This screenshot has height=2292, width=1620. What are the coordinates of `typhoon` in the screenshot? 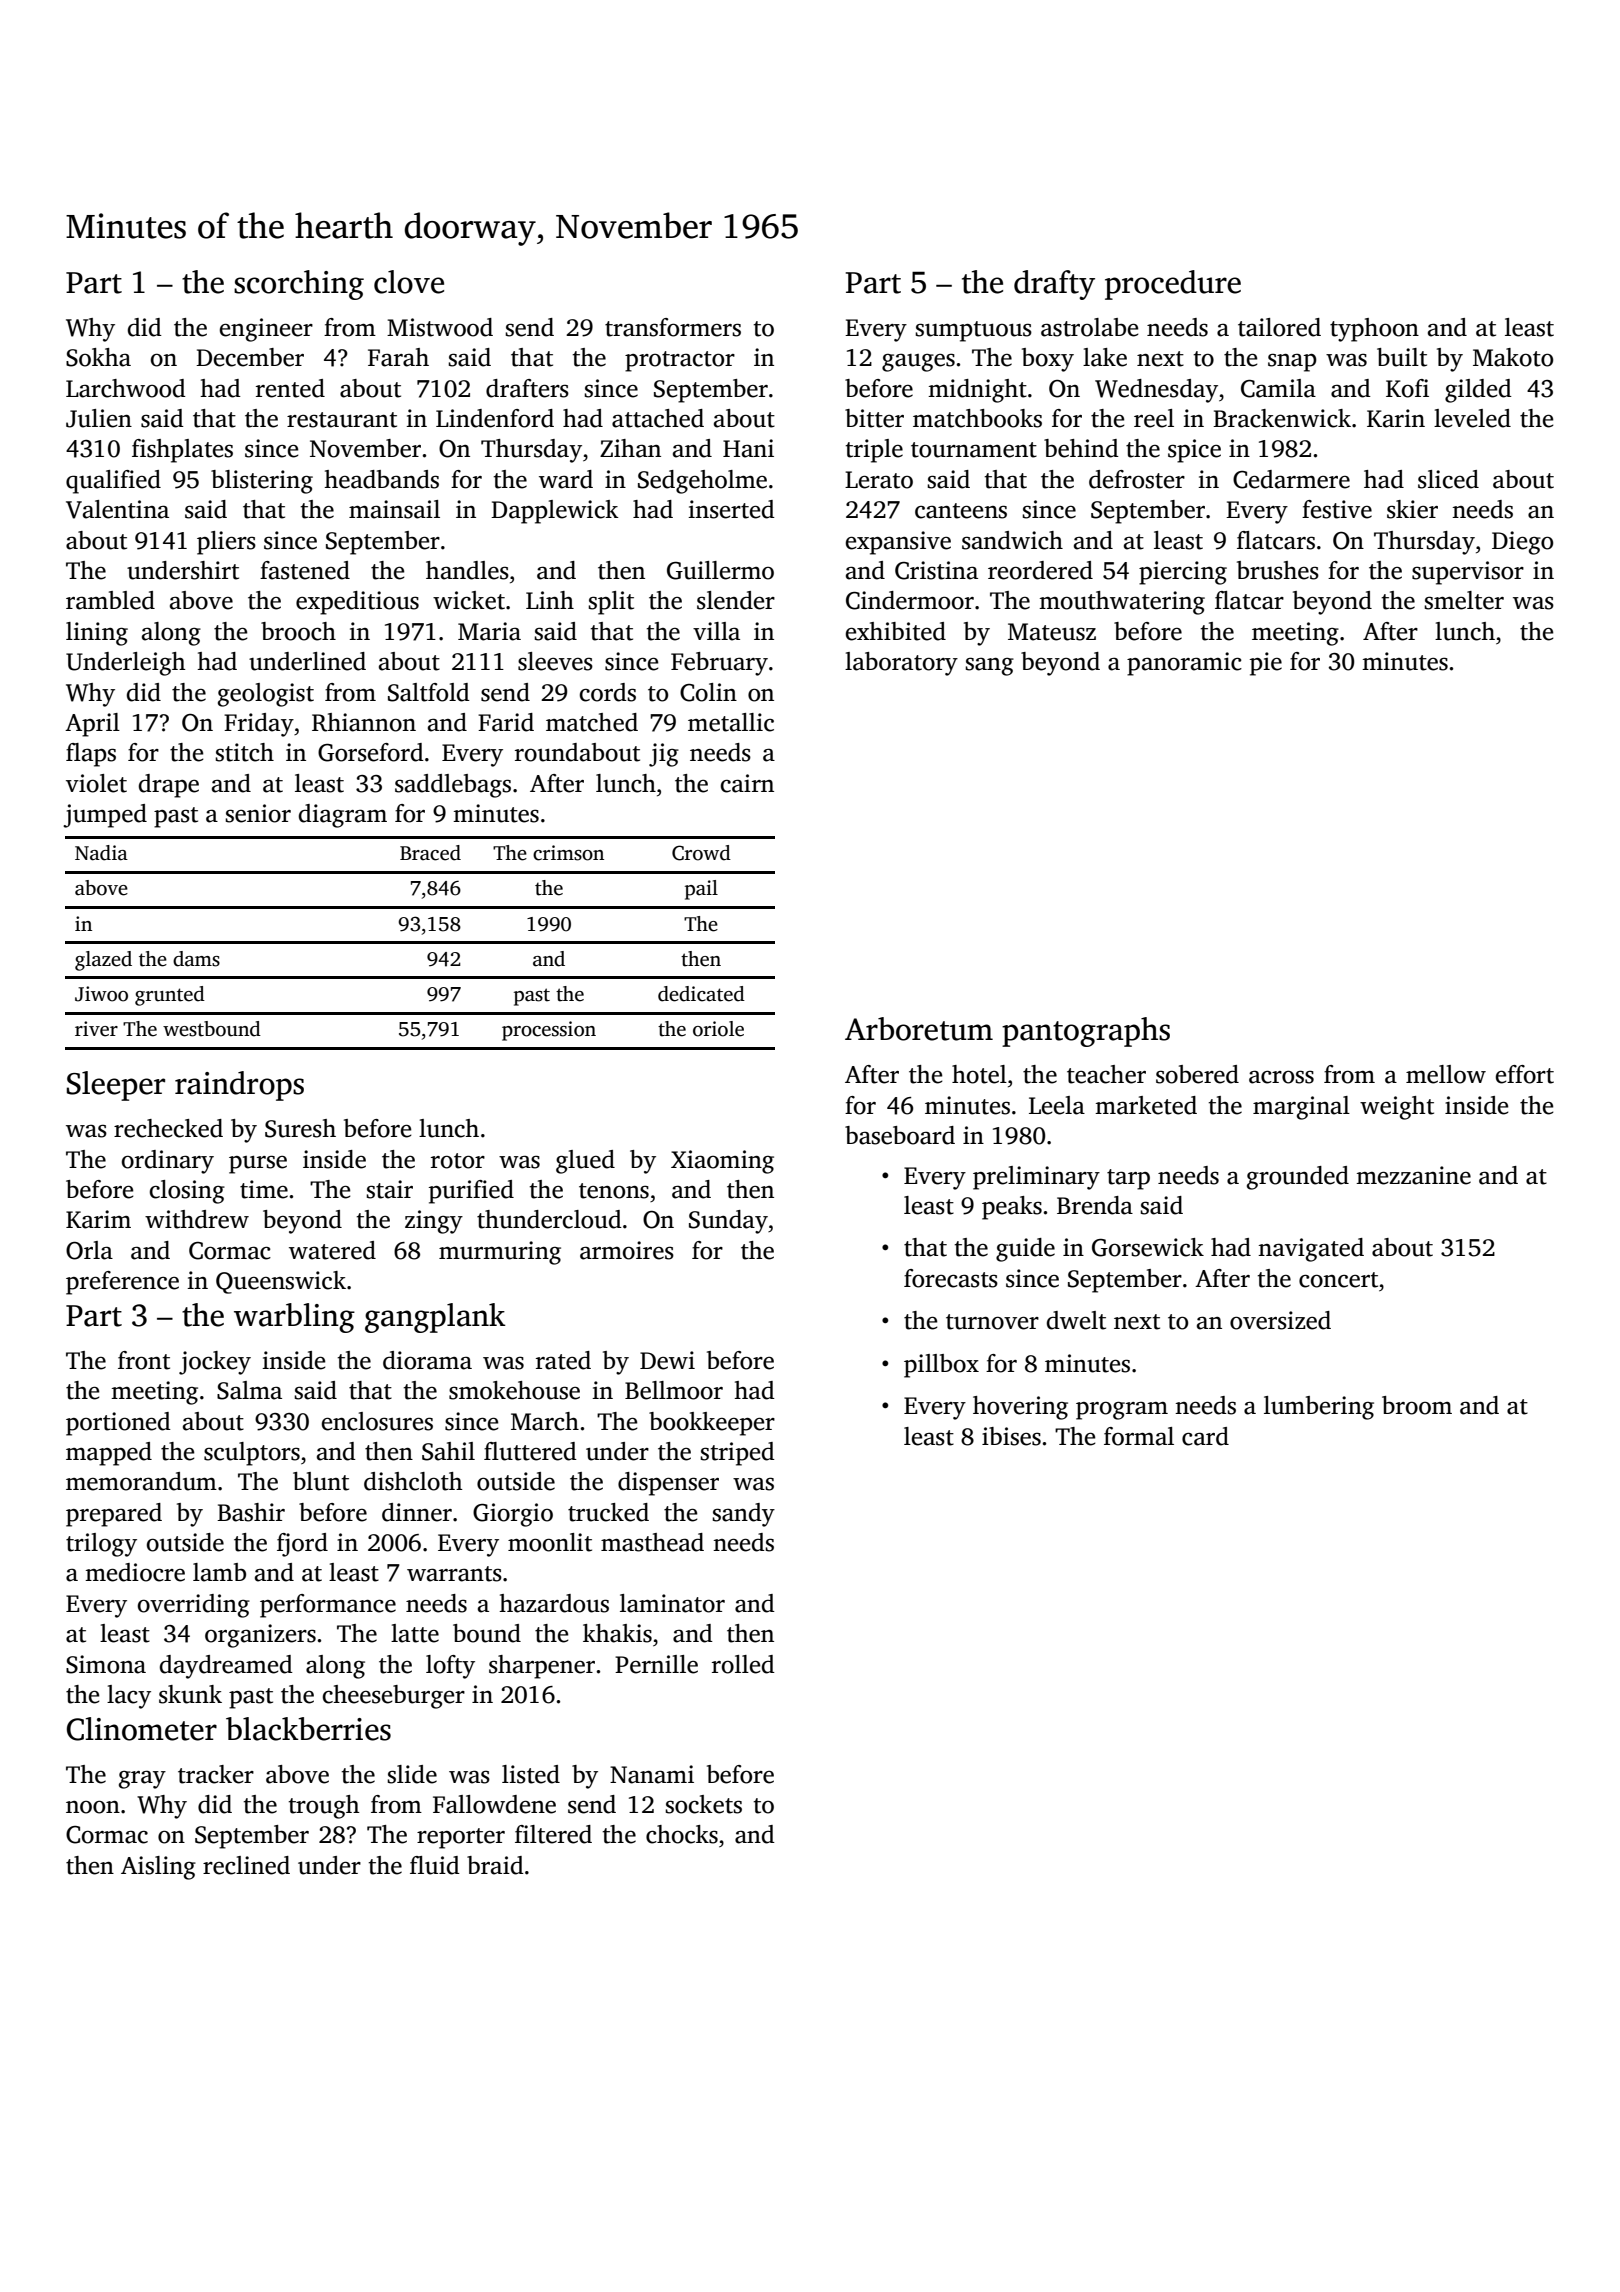 It's located at (1374, 330).
